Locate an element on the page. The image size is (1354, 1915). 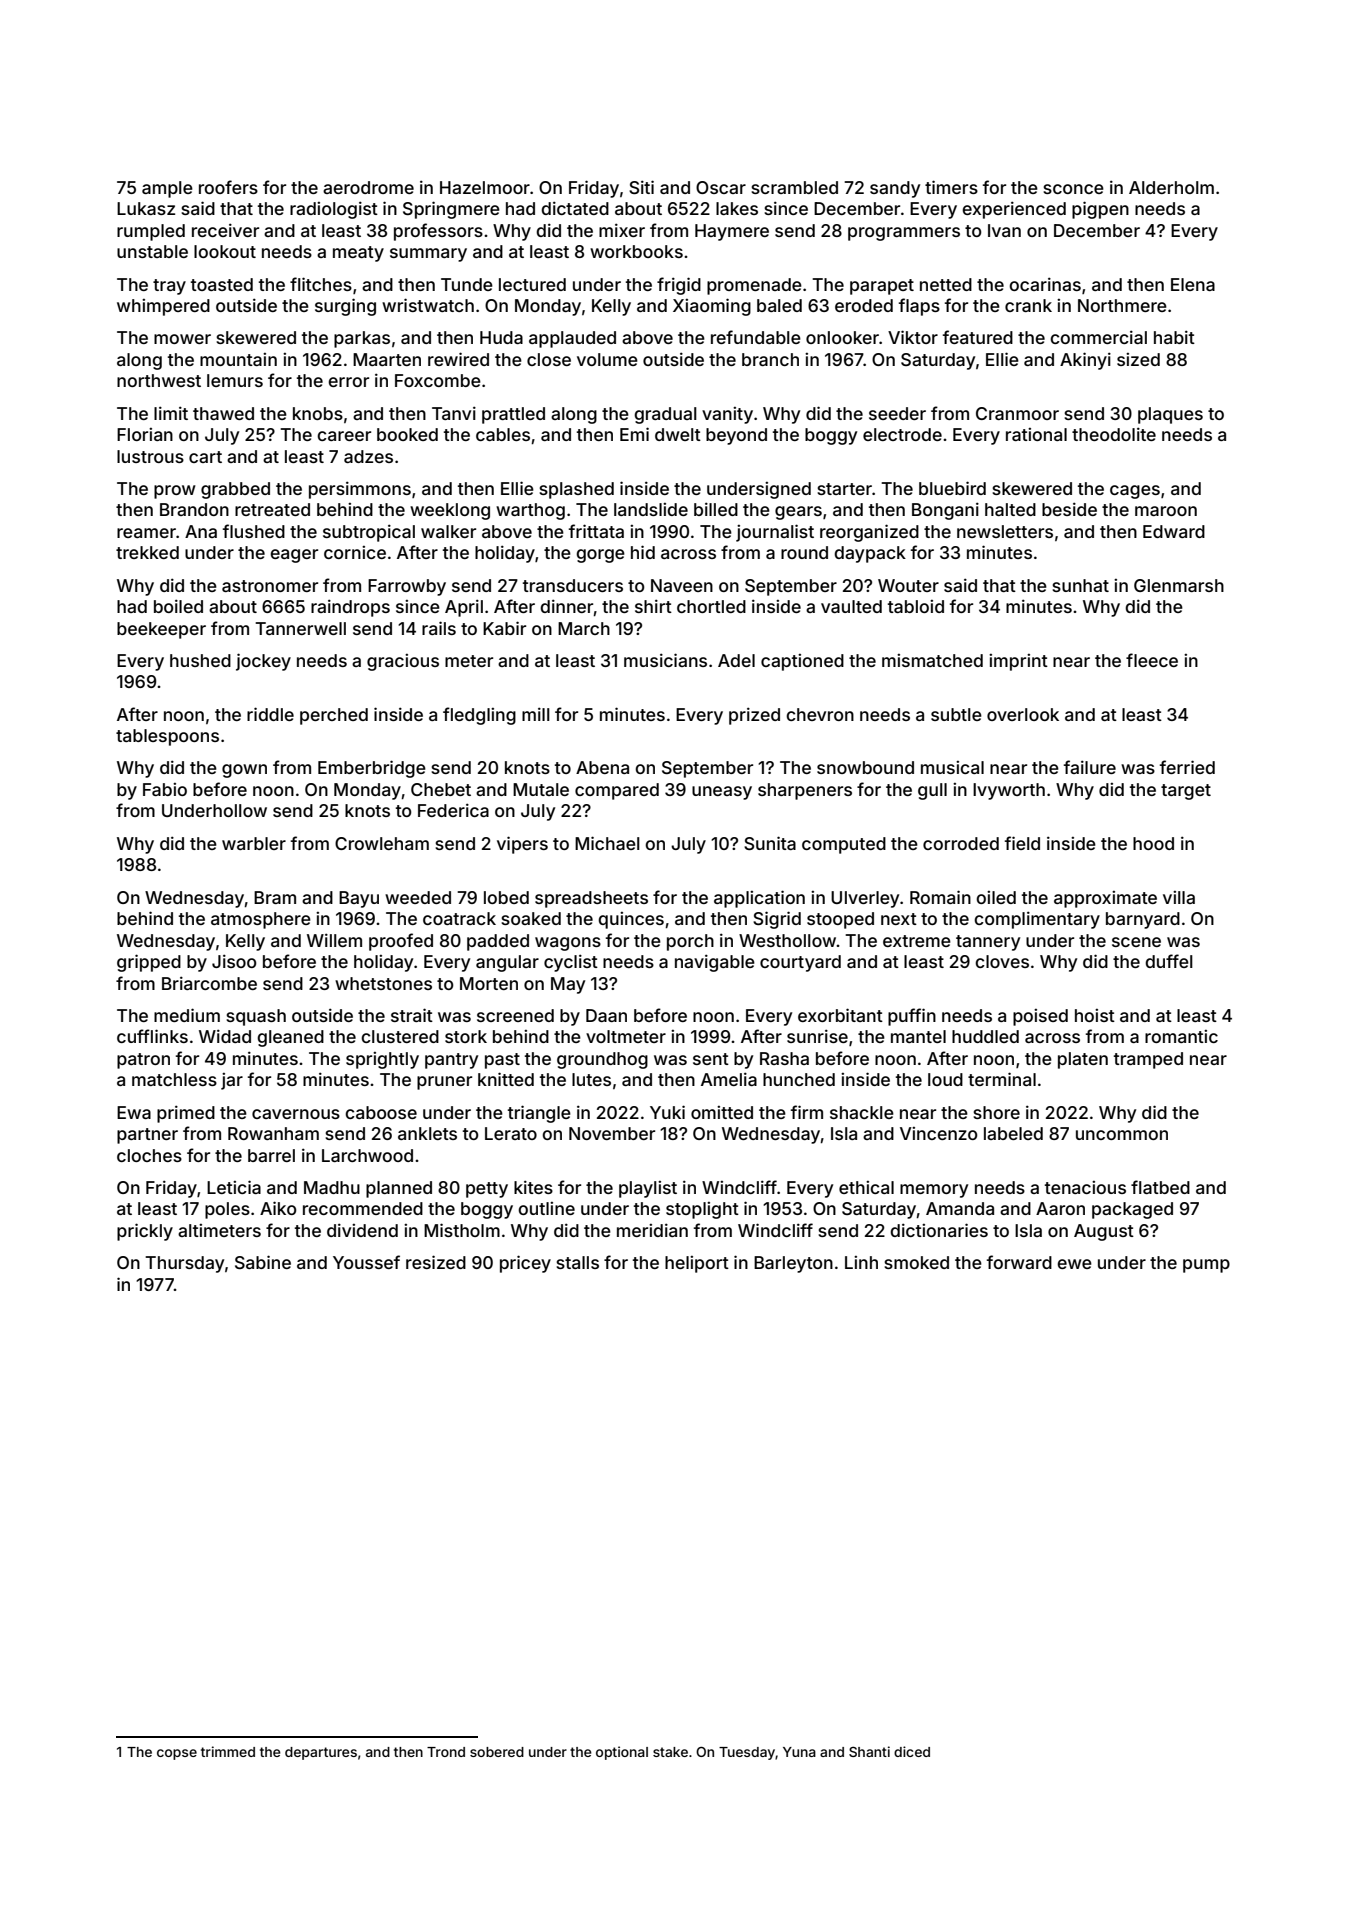
trekked is located at coordinates (147, 552).
